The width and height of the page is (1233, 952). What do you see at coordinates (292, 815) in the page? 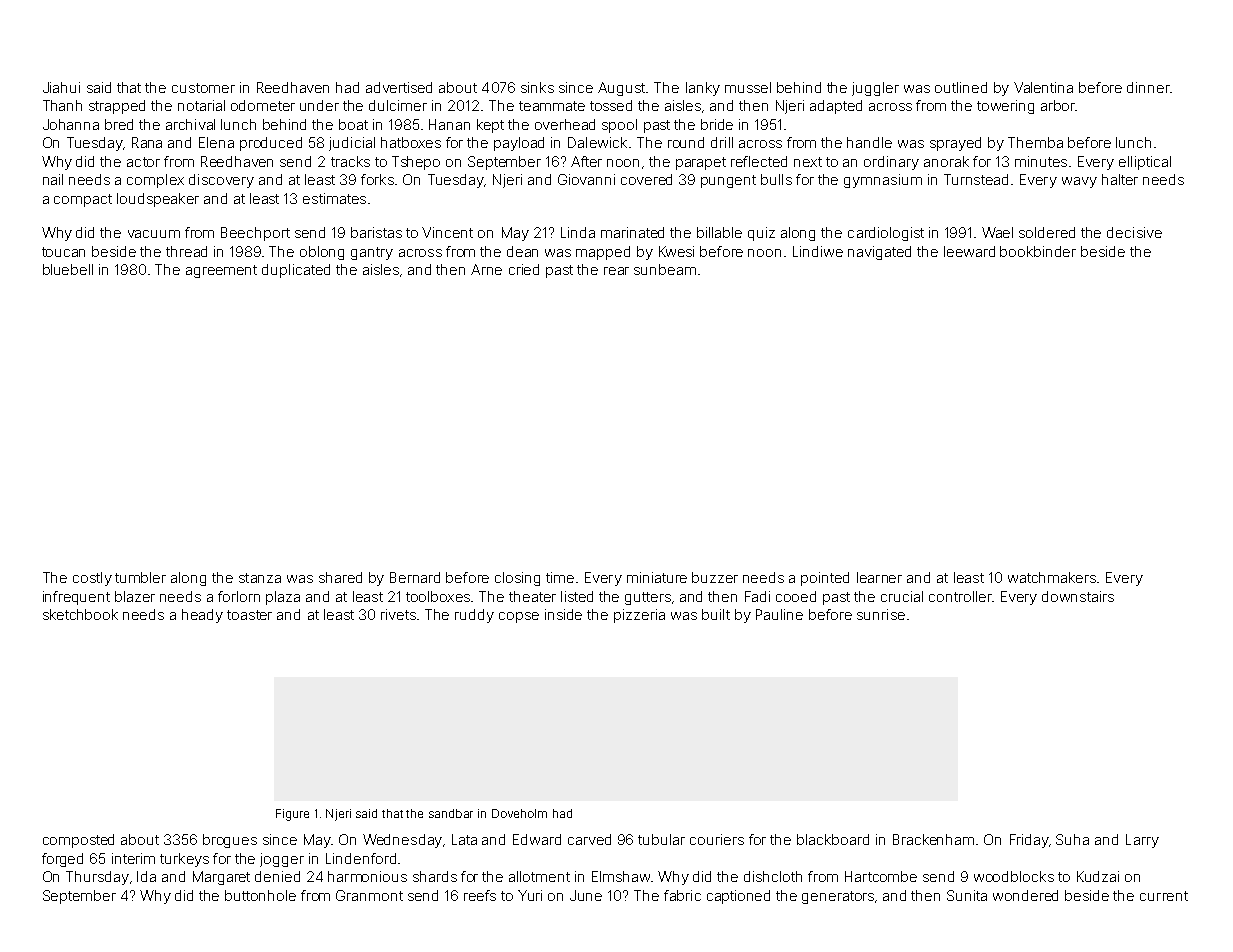
I see `Figure` at bounding box center [292, 815].
